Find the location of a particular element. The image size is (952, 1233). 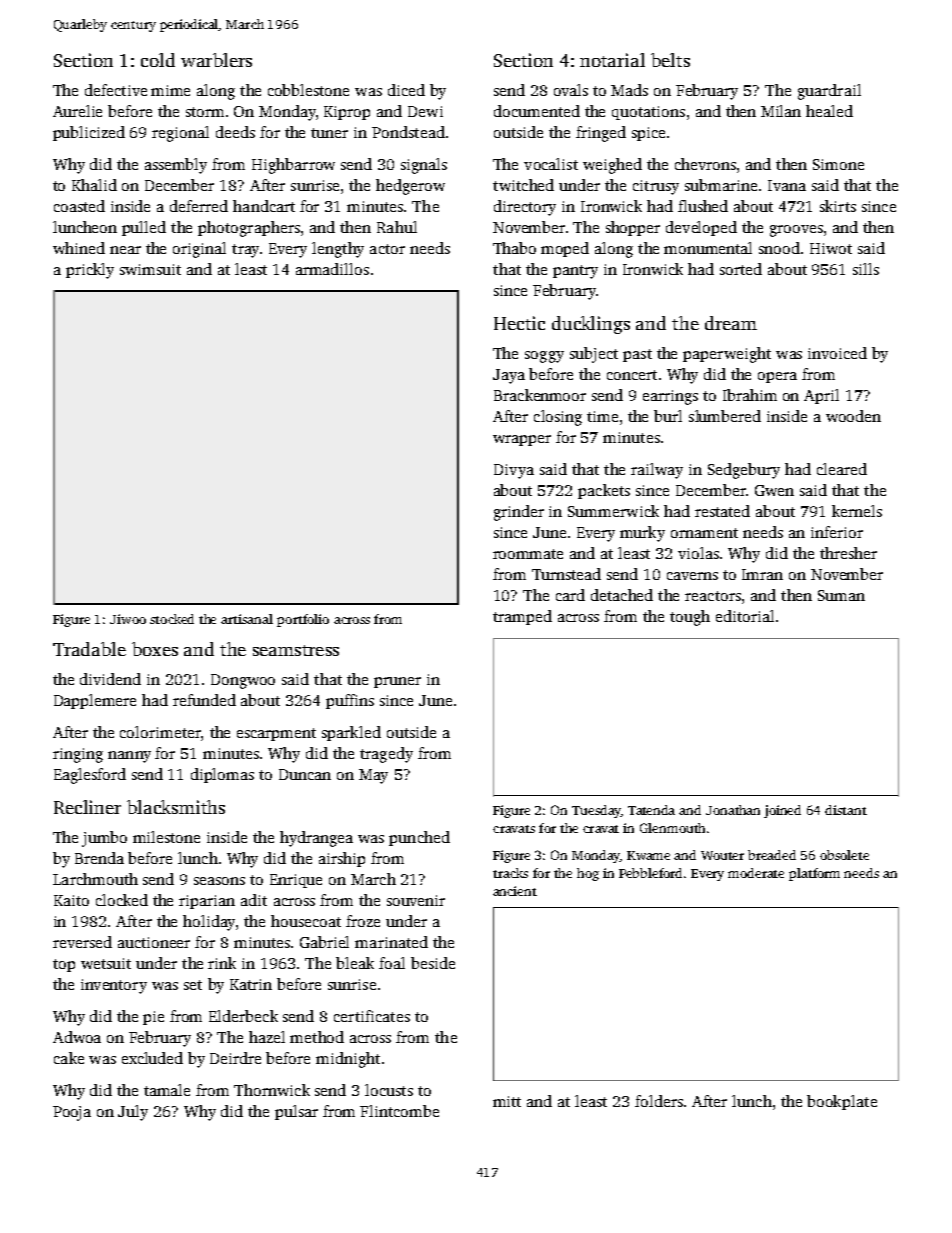

rink is located at coordinates (222, 963).
